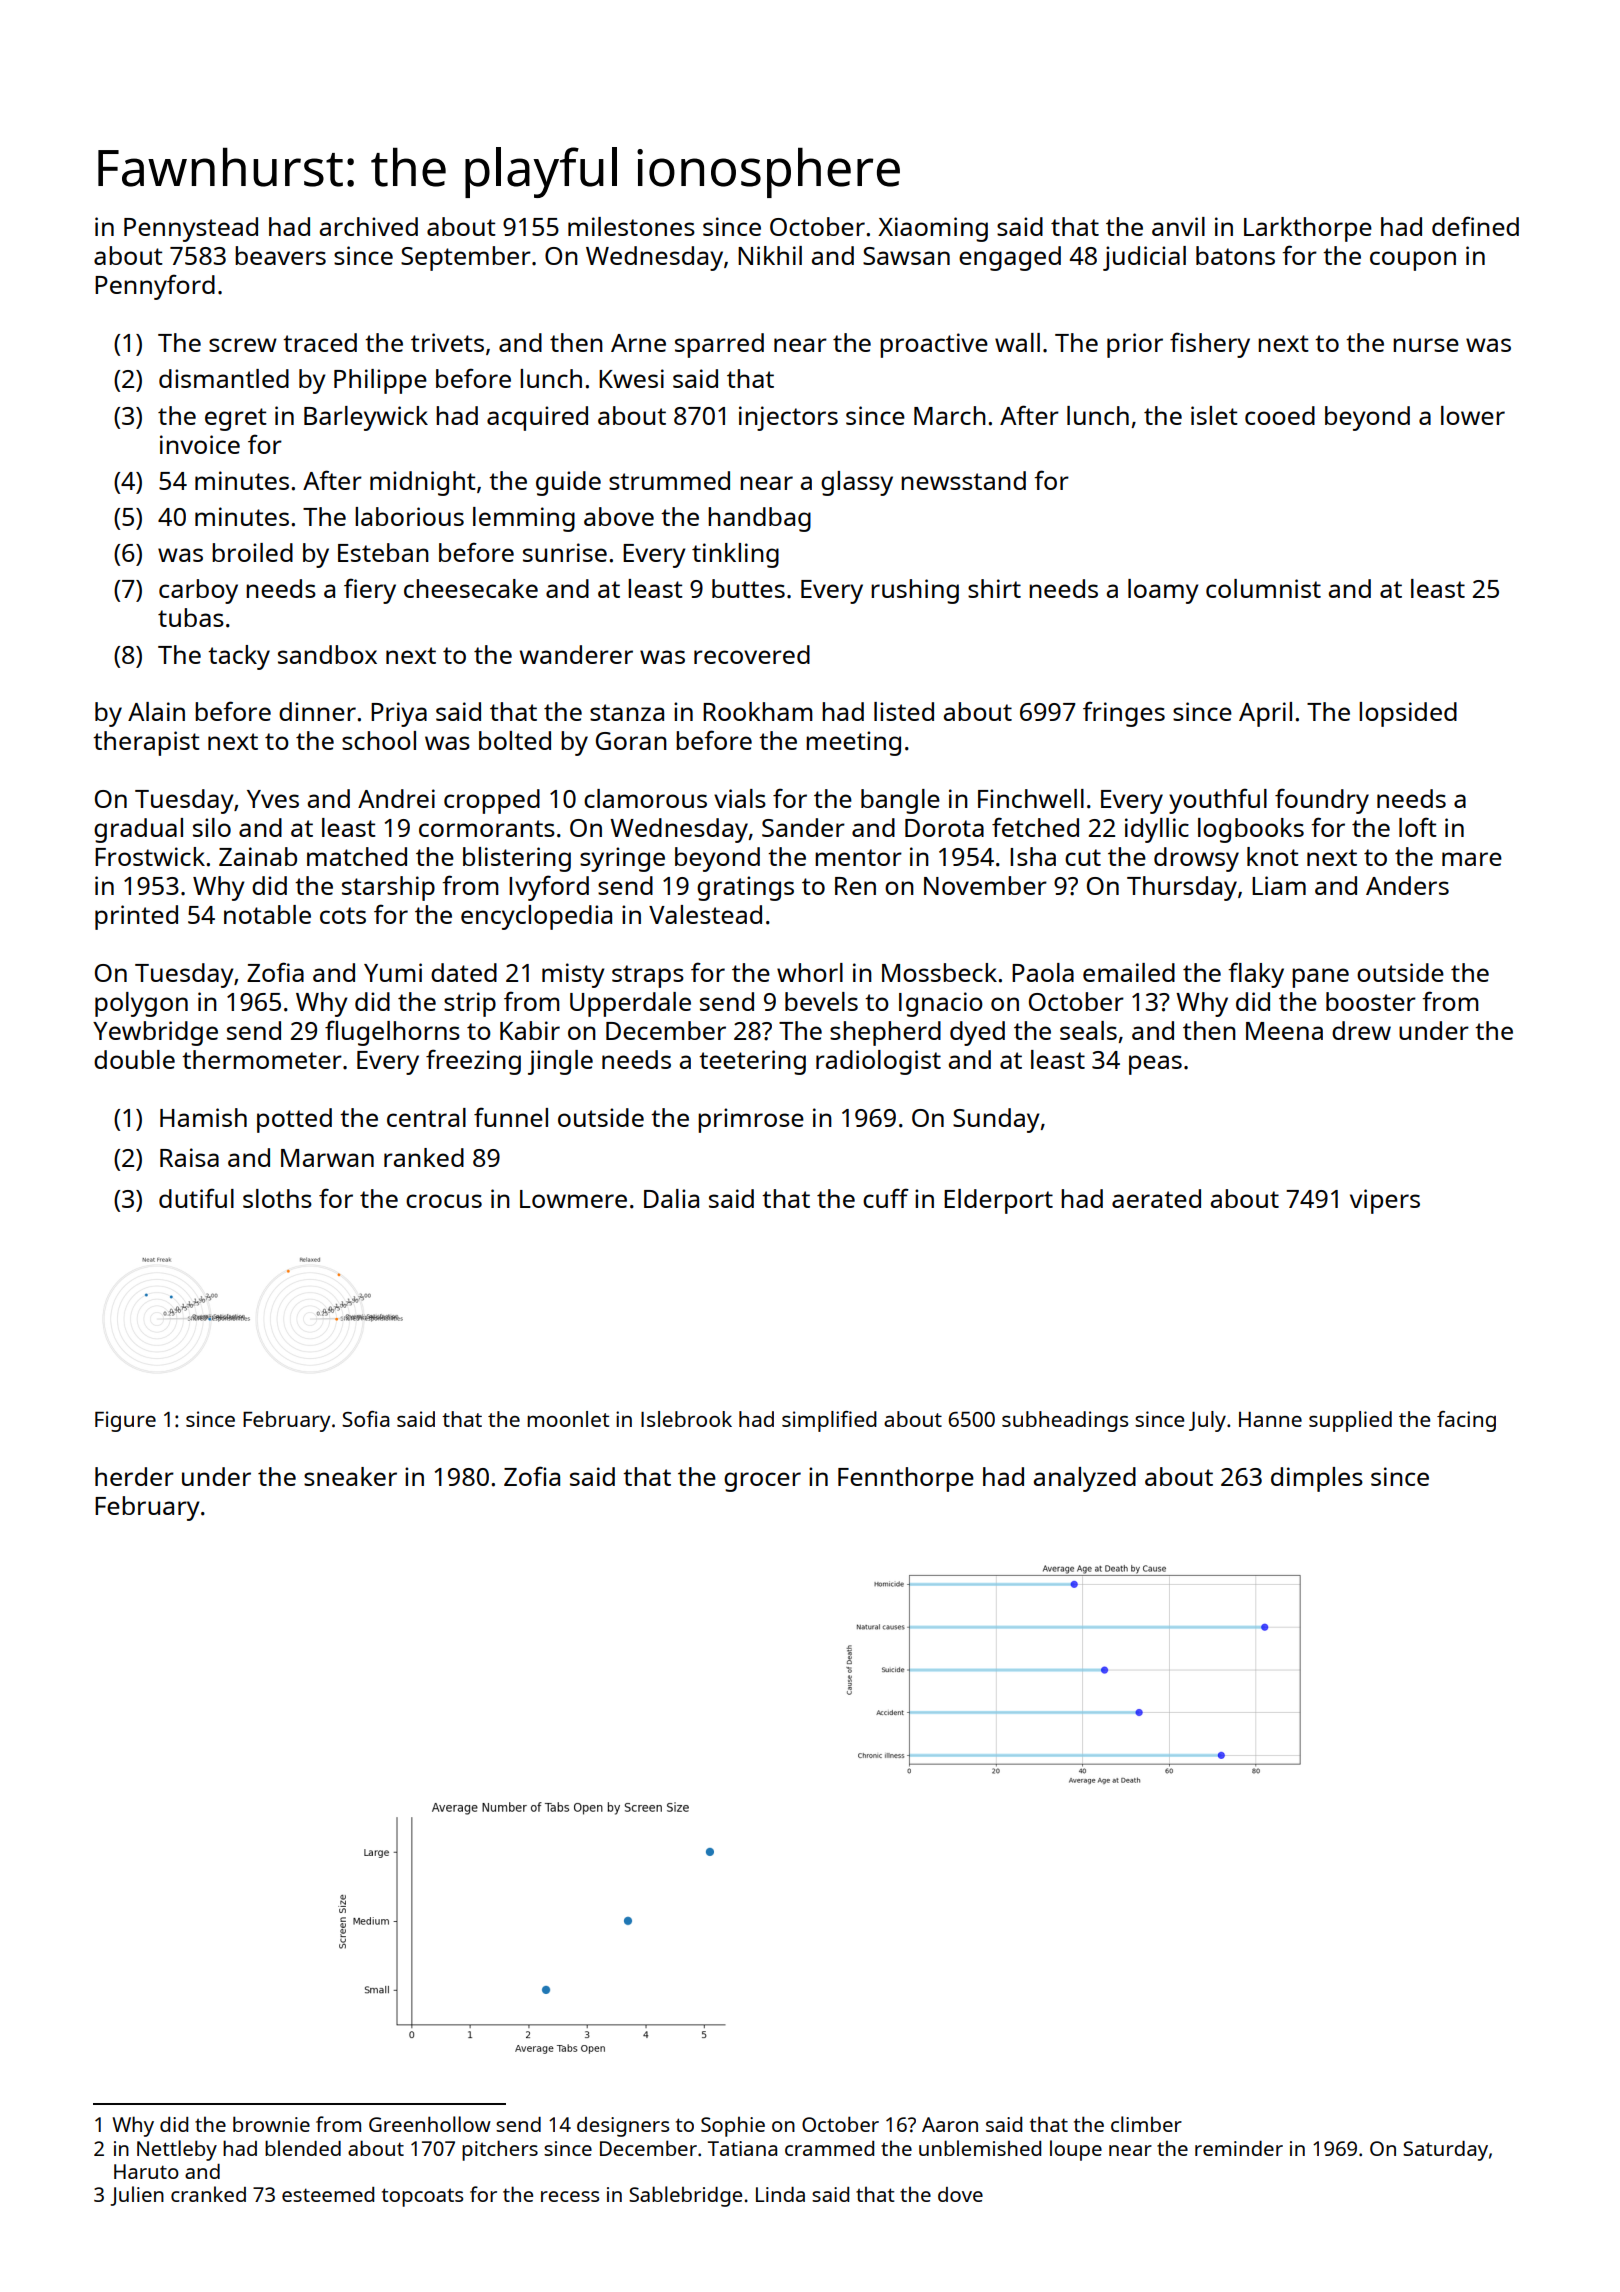  I want to click on dove, so click(960, 2194).
